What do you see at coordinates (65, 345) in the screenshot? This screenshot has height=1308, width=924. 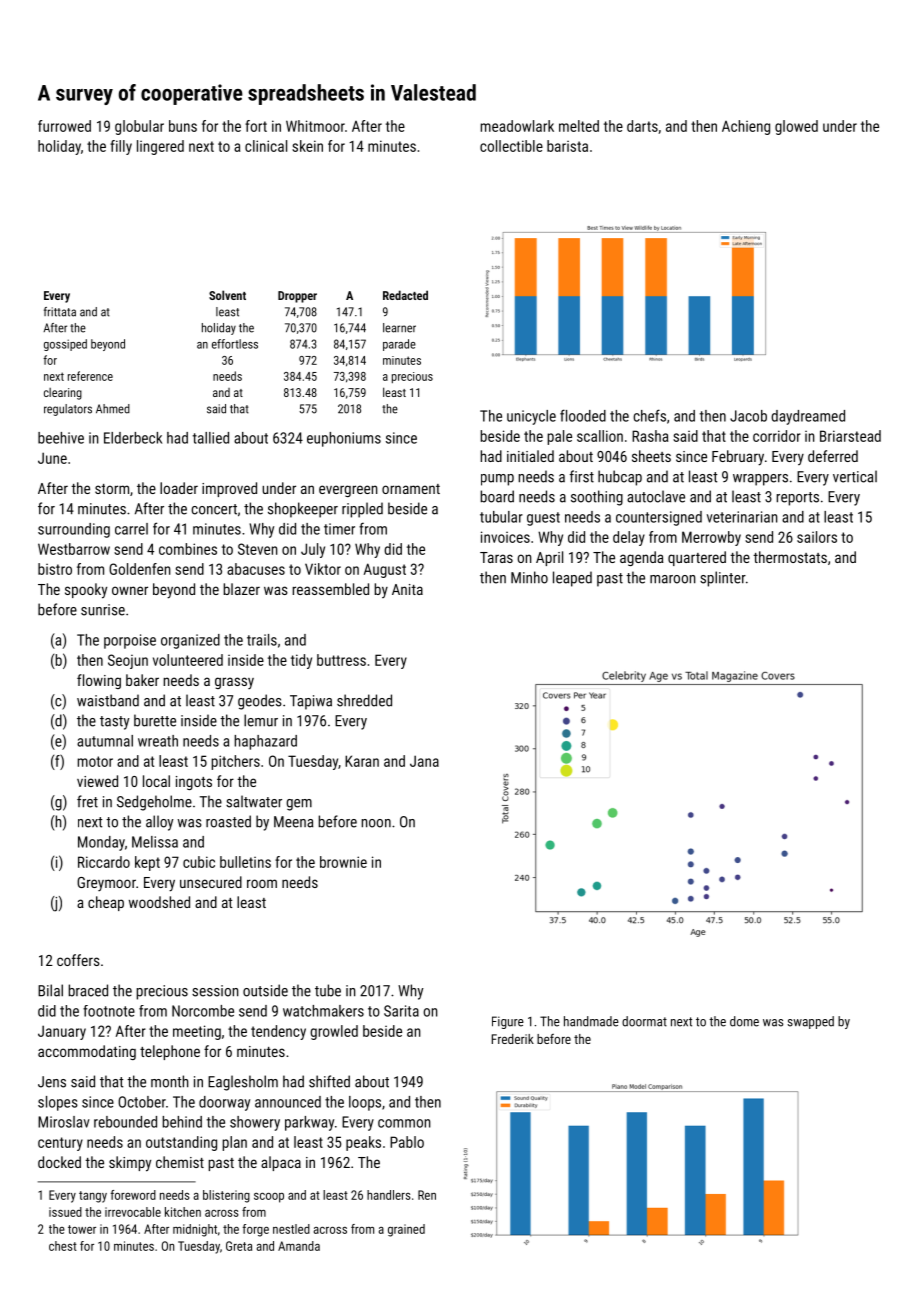 I see `gossiped` at bounding box center [65, 345].
